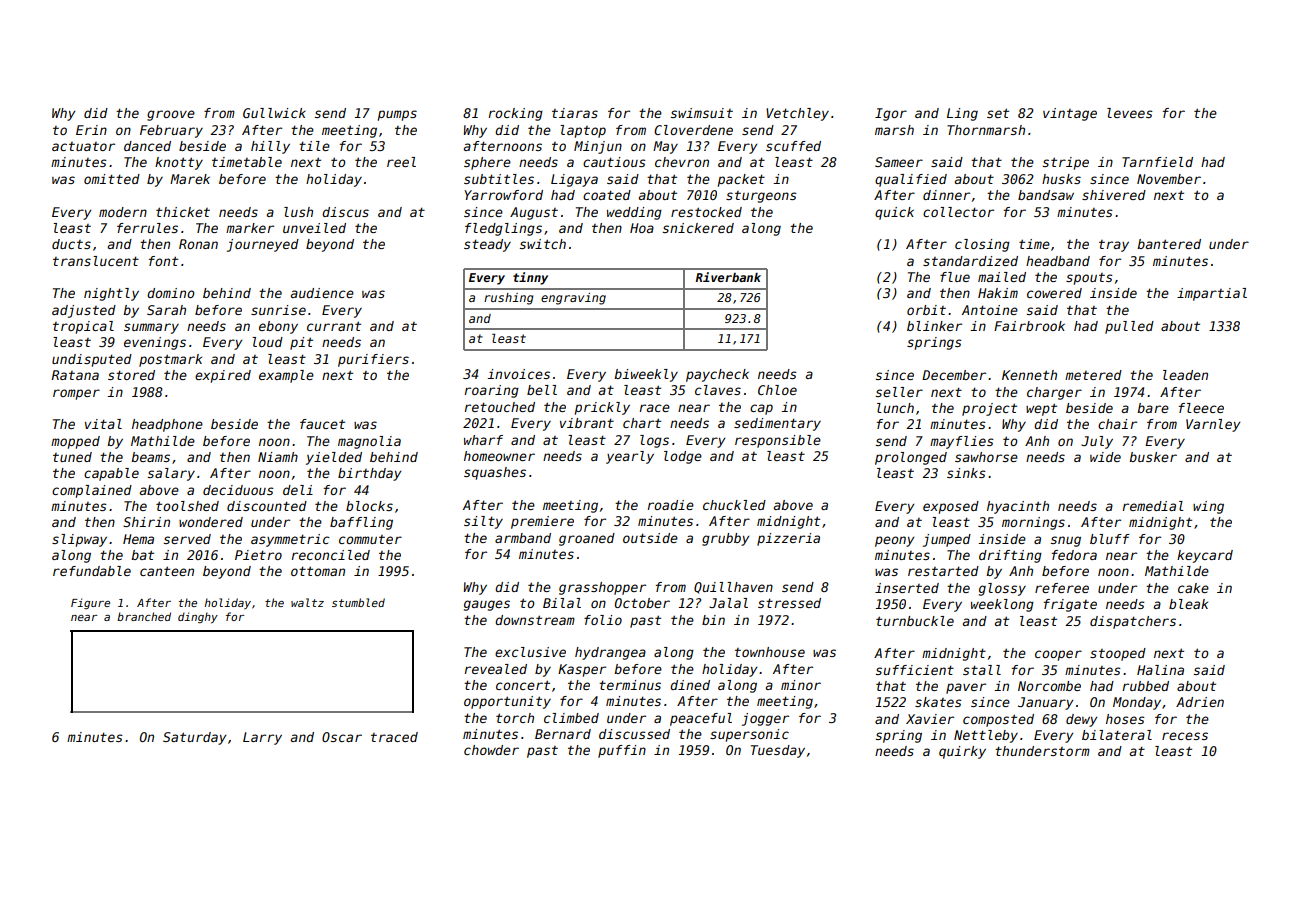  I want to click on puffin, so click(622, 751).
